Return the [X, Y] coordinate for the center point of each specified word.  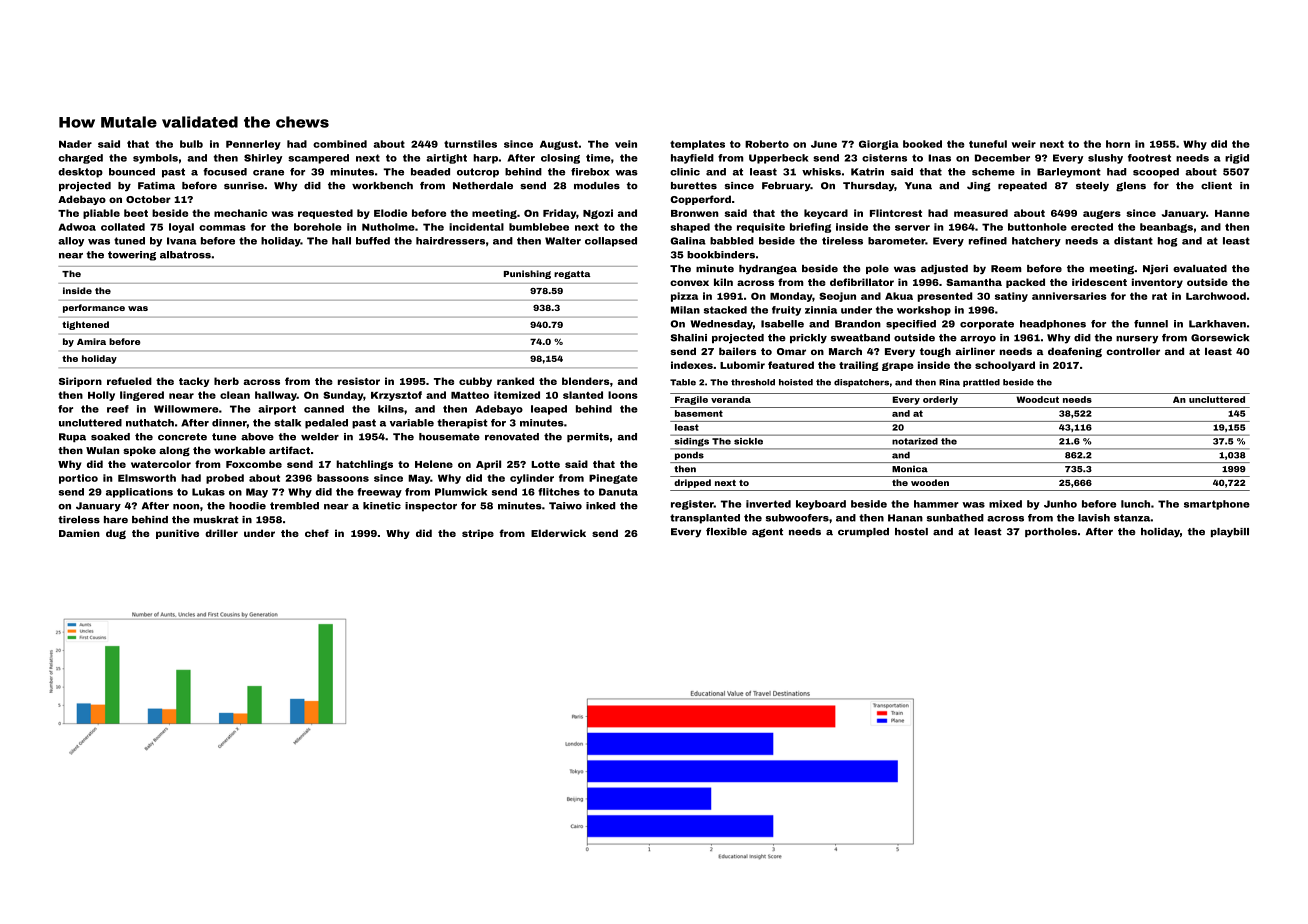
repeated [1022, 186]
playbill [1230, 533]
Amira [91, 341]
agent [767, 533]
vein [626, 144]
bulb [191, 144]
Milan [685, 310]
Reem [1006, 268]
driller [221, 533]
